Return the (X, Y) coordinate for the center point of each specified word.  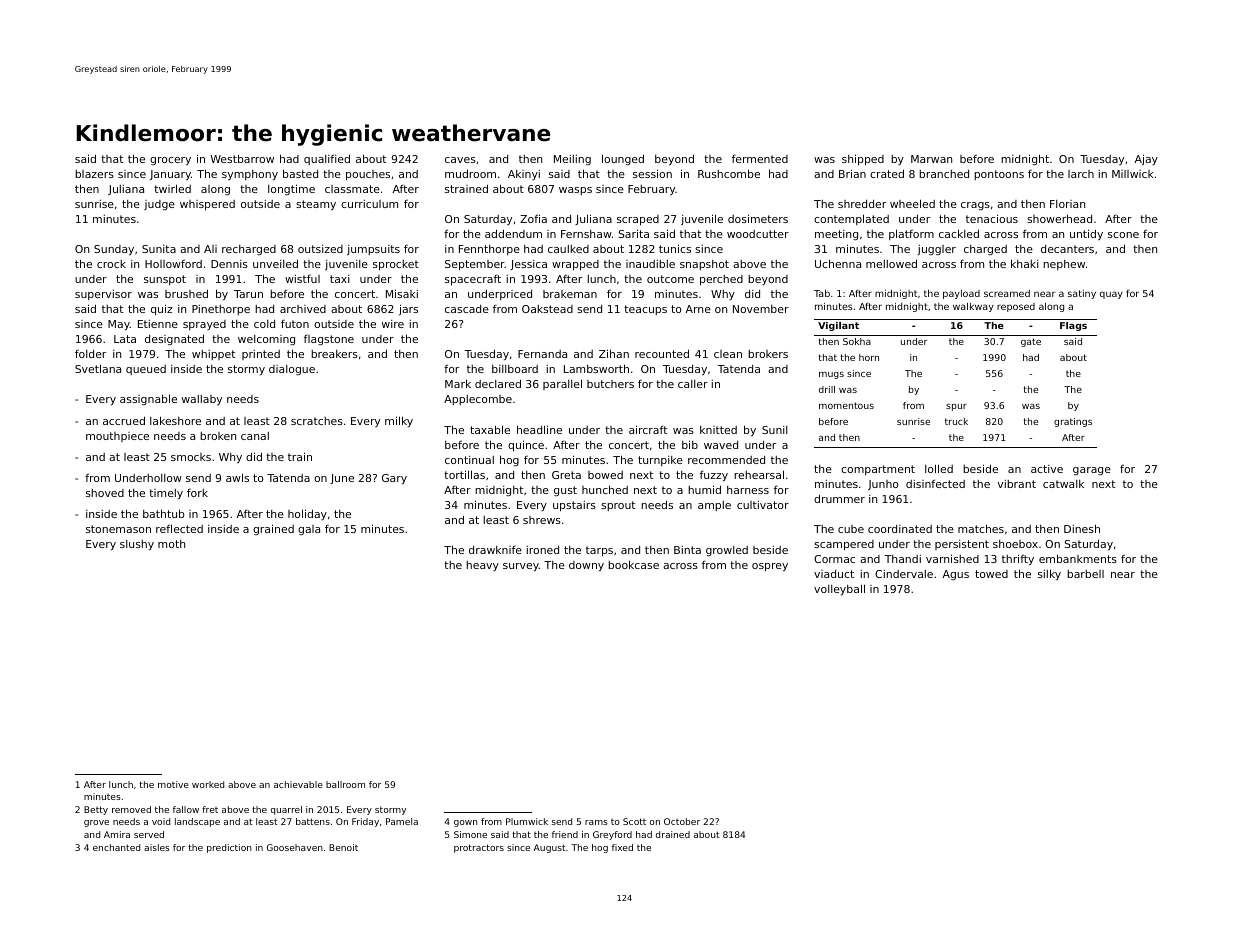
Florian (1067, 204)
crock (111, 264)
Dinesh (1082, 528)
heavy (482, 566)
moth (171, 544)
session (652, 173)
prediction (229, 848)
